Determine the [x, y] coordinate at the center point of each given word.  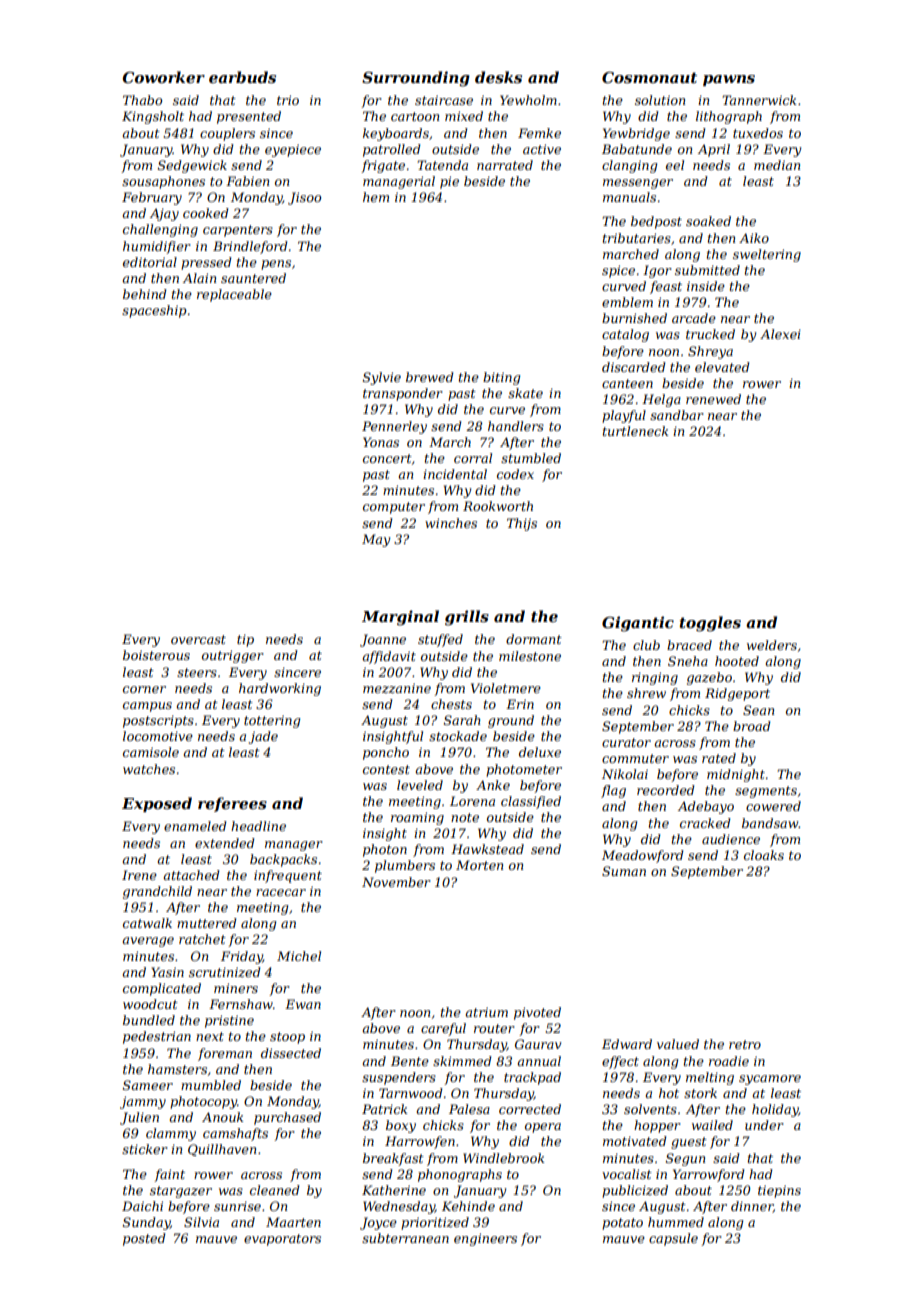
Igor [657, 271]
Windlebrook [503, 1158]
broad [752, 726]
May [376, 540]
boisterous [156, 655]
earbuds [242, 77]
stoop [287, 1038]
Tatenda [442, 165]
